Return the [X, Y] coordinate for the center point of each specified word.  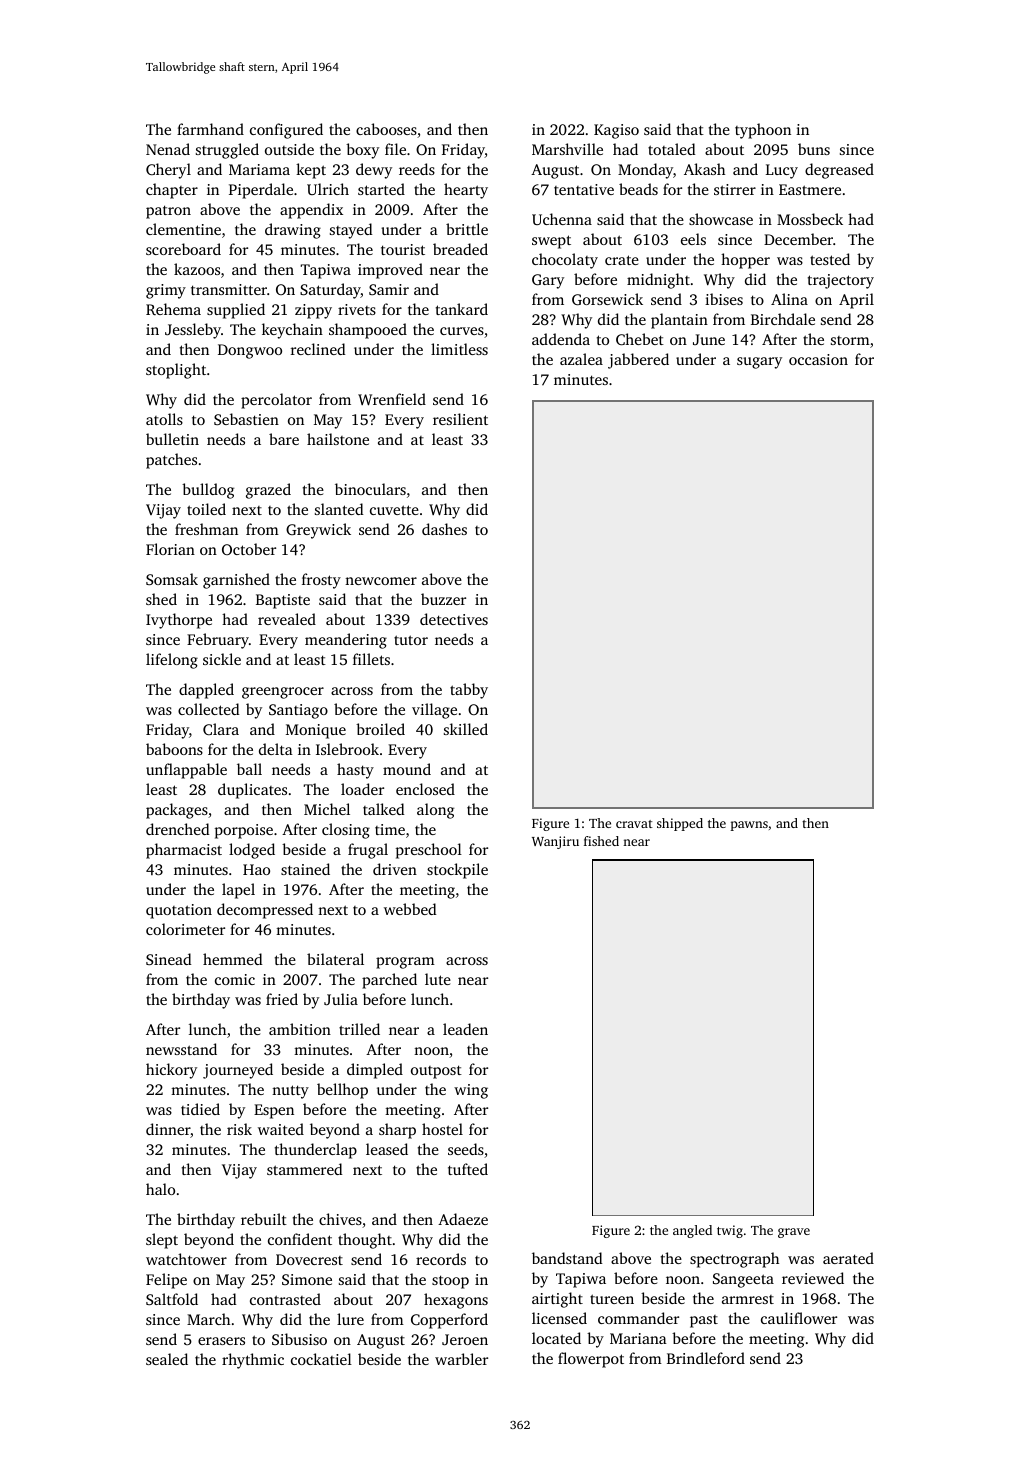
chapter [172, 191]
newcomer [381, 581]
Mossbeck [810, 219]
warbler [461, 1359]
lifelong [172, 661]
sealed [167, 1359]
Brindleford [706, 1358]
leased [387, 1149]
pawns [749, 826]
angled [692, 1231]
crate [622, 260]
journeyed [238, 1071]
